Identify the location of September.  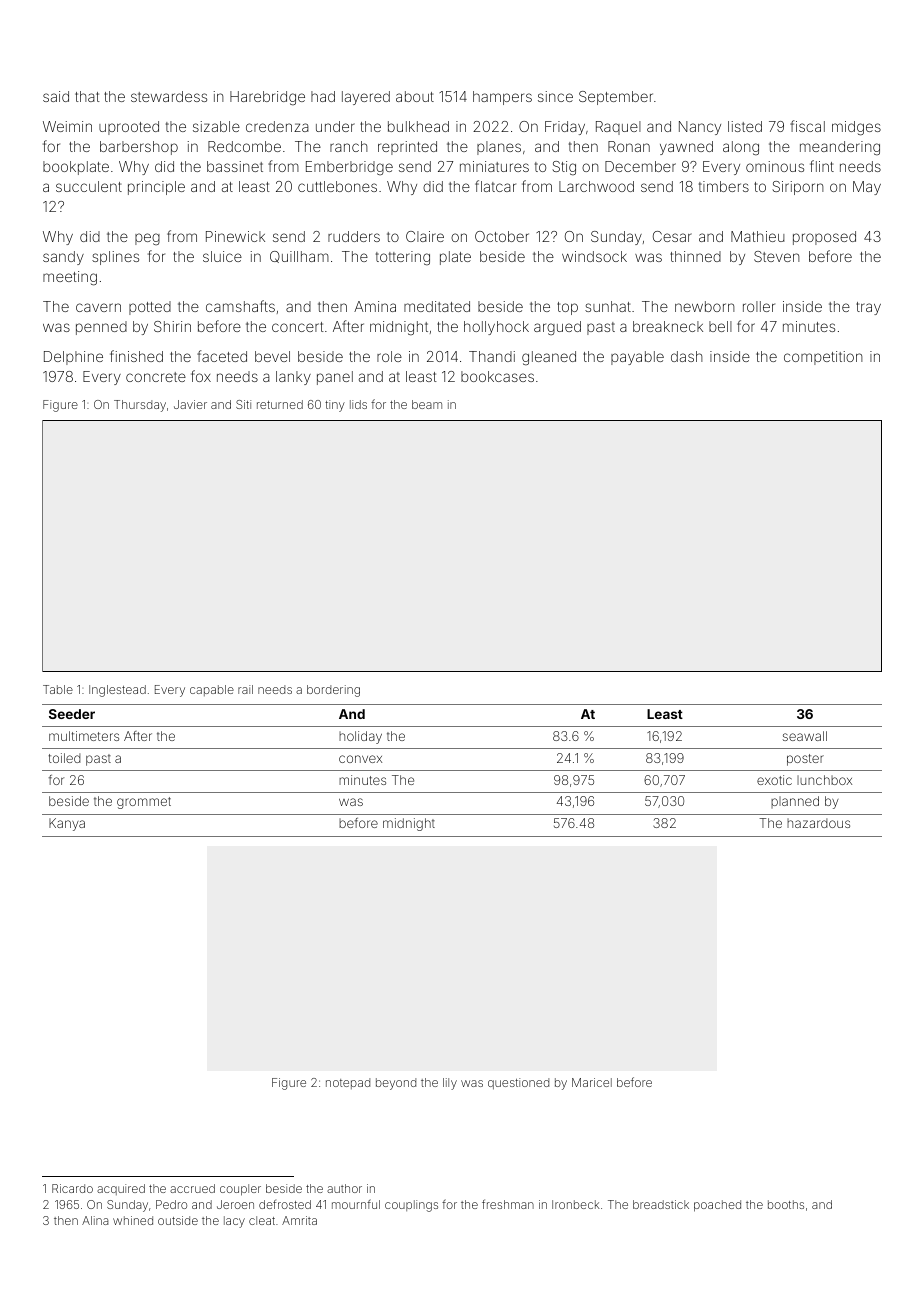
(616, 98).
